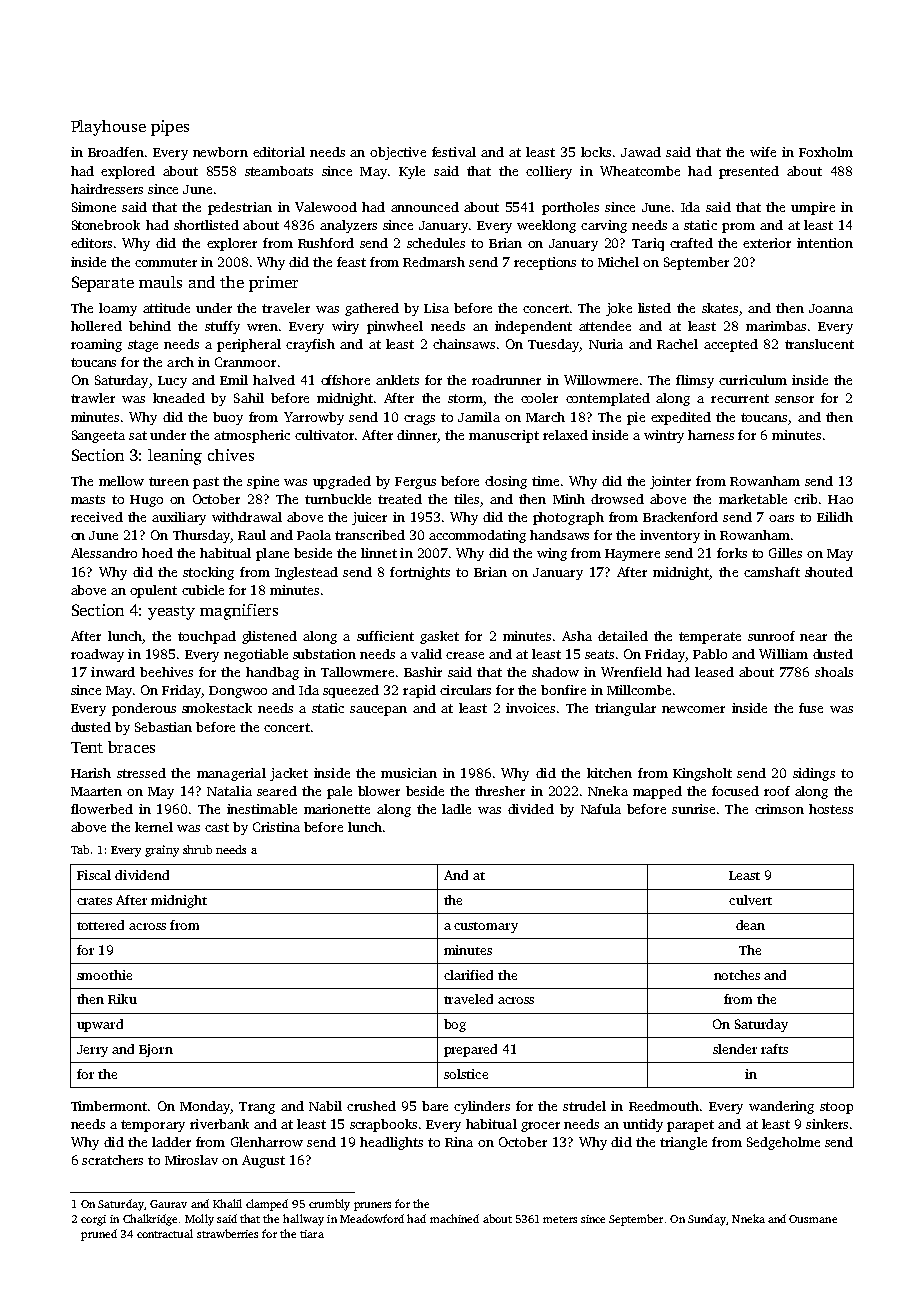 The height and width of the image is (1308, 924). What do you see at coordinates (276, 827) in the image?
I see `Cristina` at bounding box center [276, 827].
